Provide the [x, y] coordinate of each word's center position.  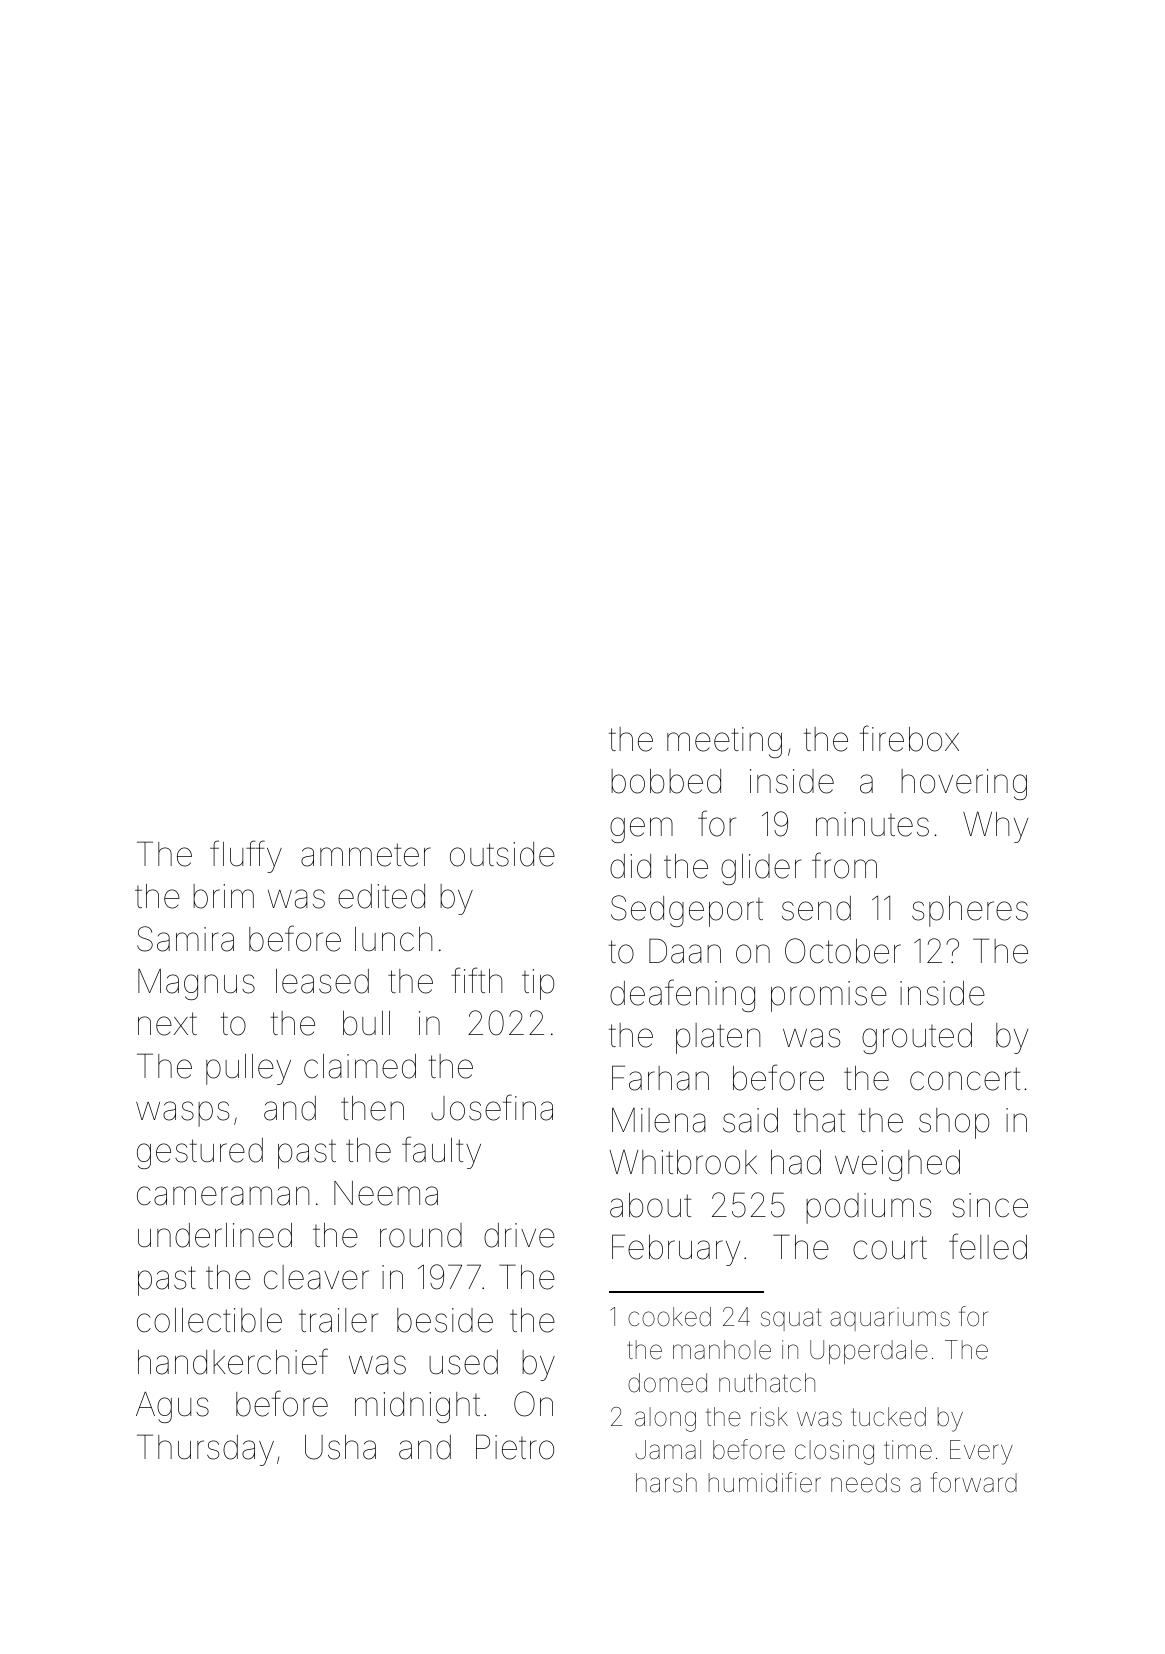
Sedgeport [687, 911]
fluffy [246, 856]
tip [538, 984]
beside [445, 1320]
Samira [185, 939]
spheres [970, 911]
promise [829, 996]
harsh [666, 1483]
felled [988, 1246]
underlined [215, 1235]
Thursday [205, 1450]
